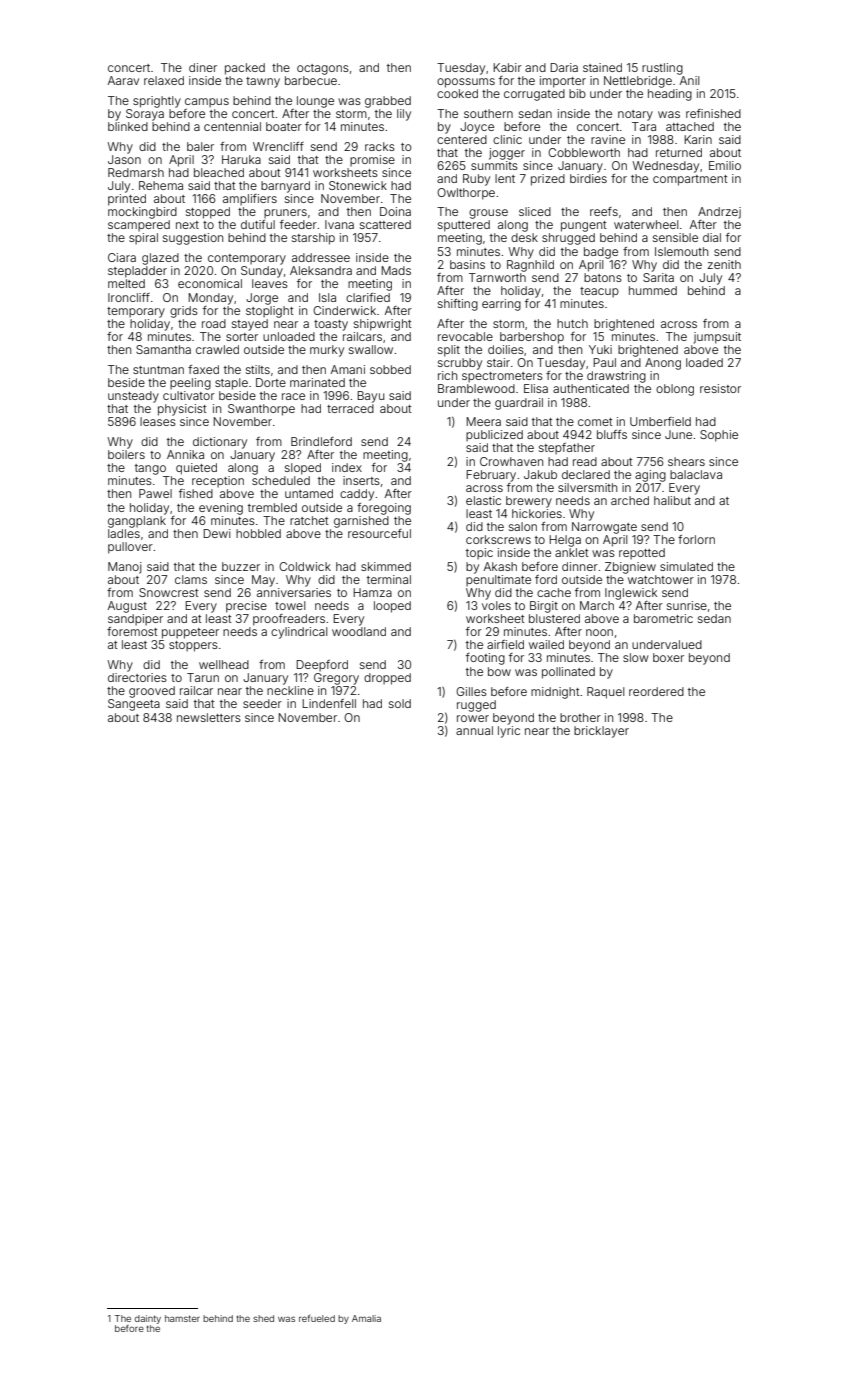 Image resolution: width=849 pixels, height=1400 pixels. What do you see at coordinates (668, 657) in the page?
I see `boxer` at bounding box center [668, 657].
